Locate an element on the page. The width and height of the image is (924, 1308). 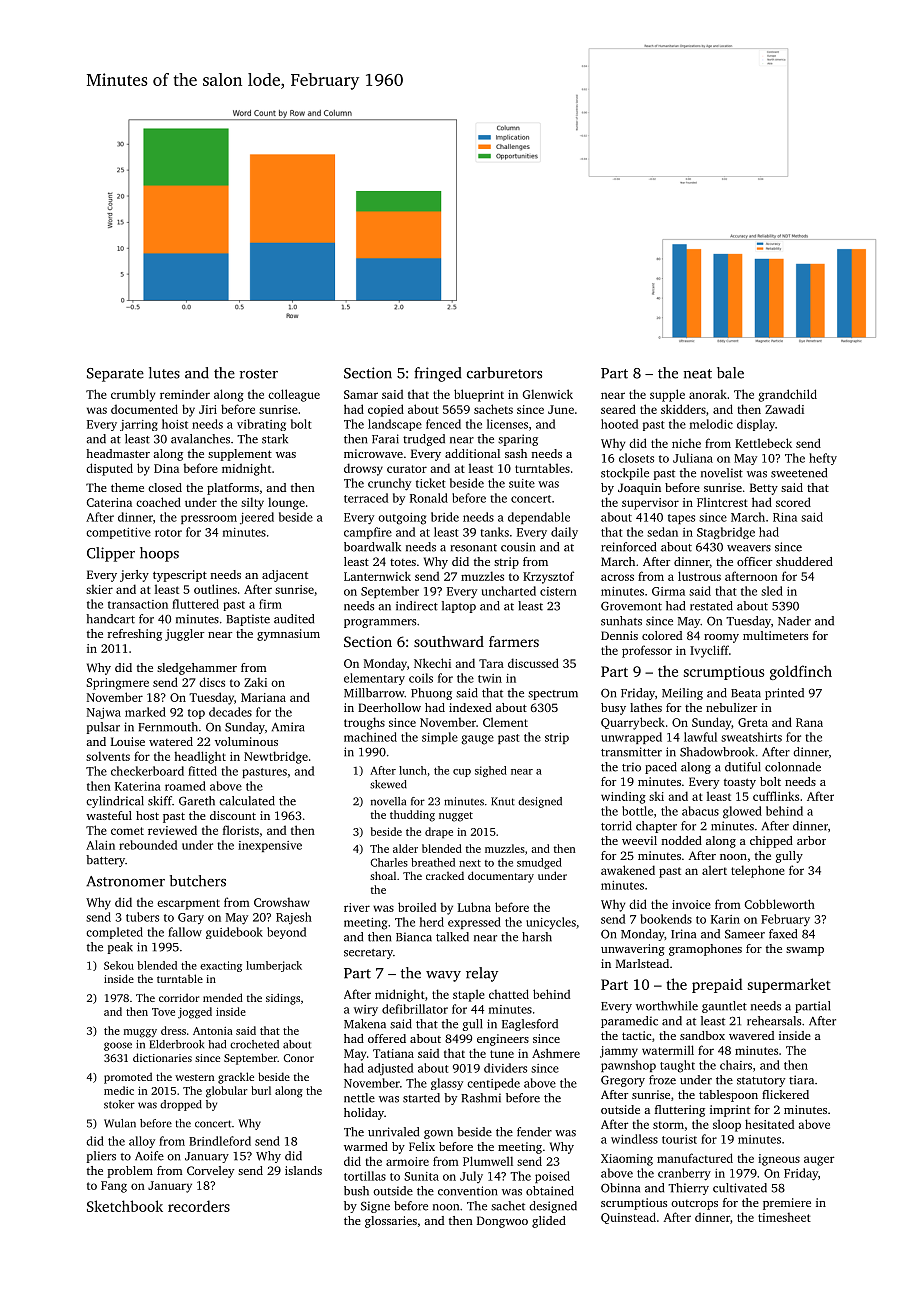
fringed is located at coordinates (437, 374).
